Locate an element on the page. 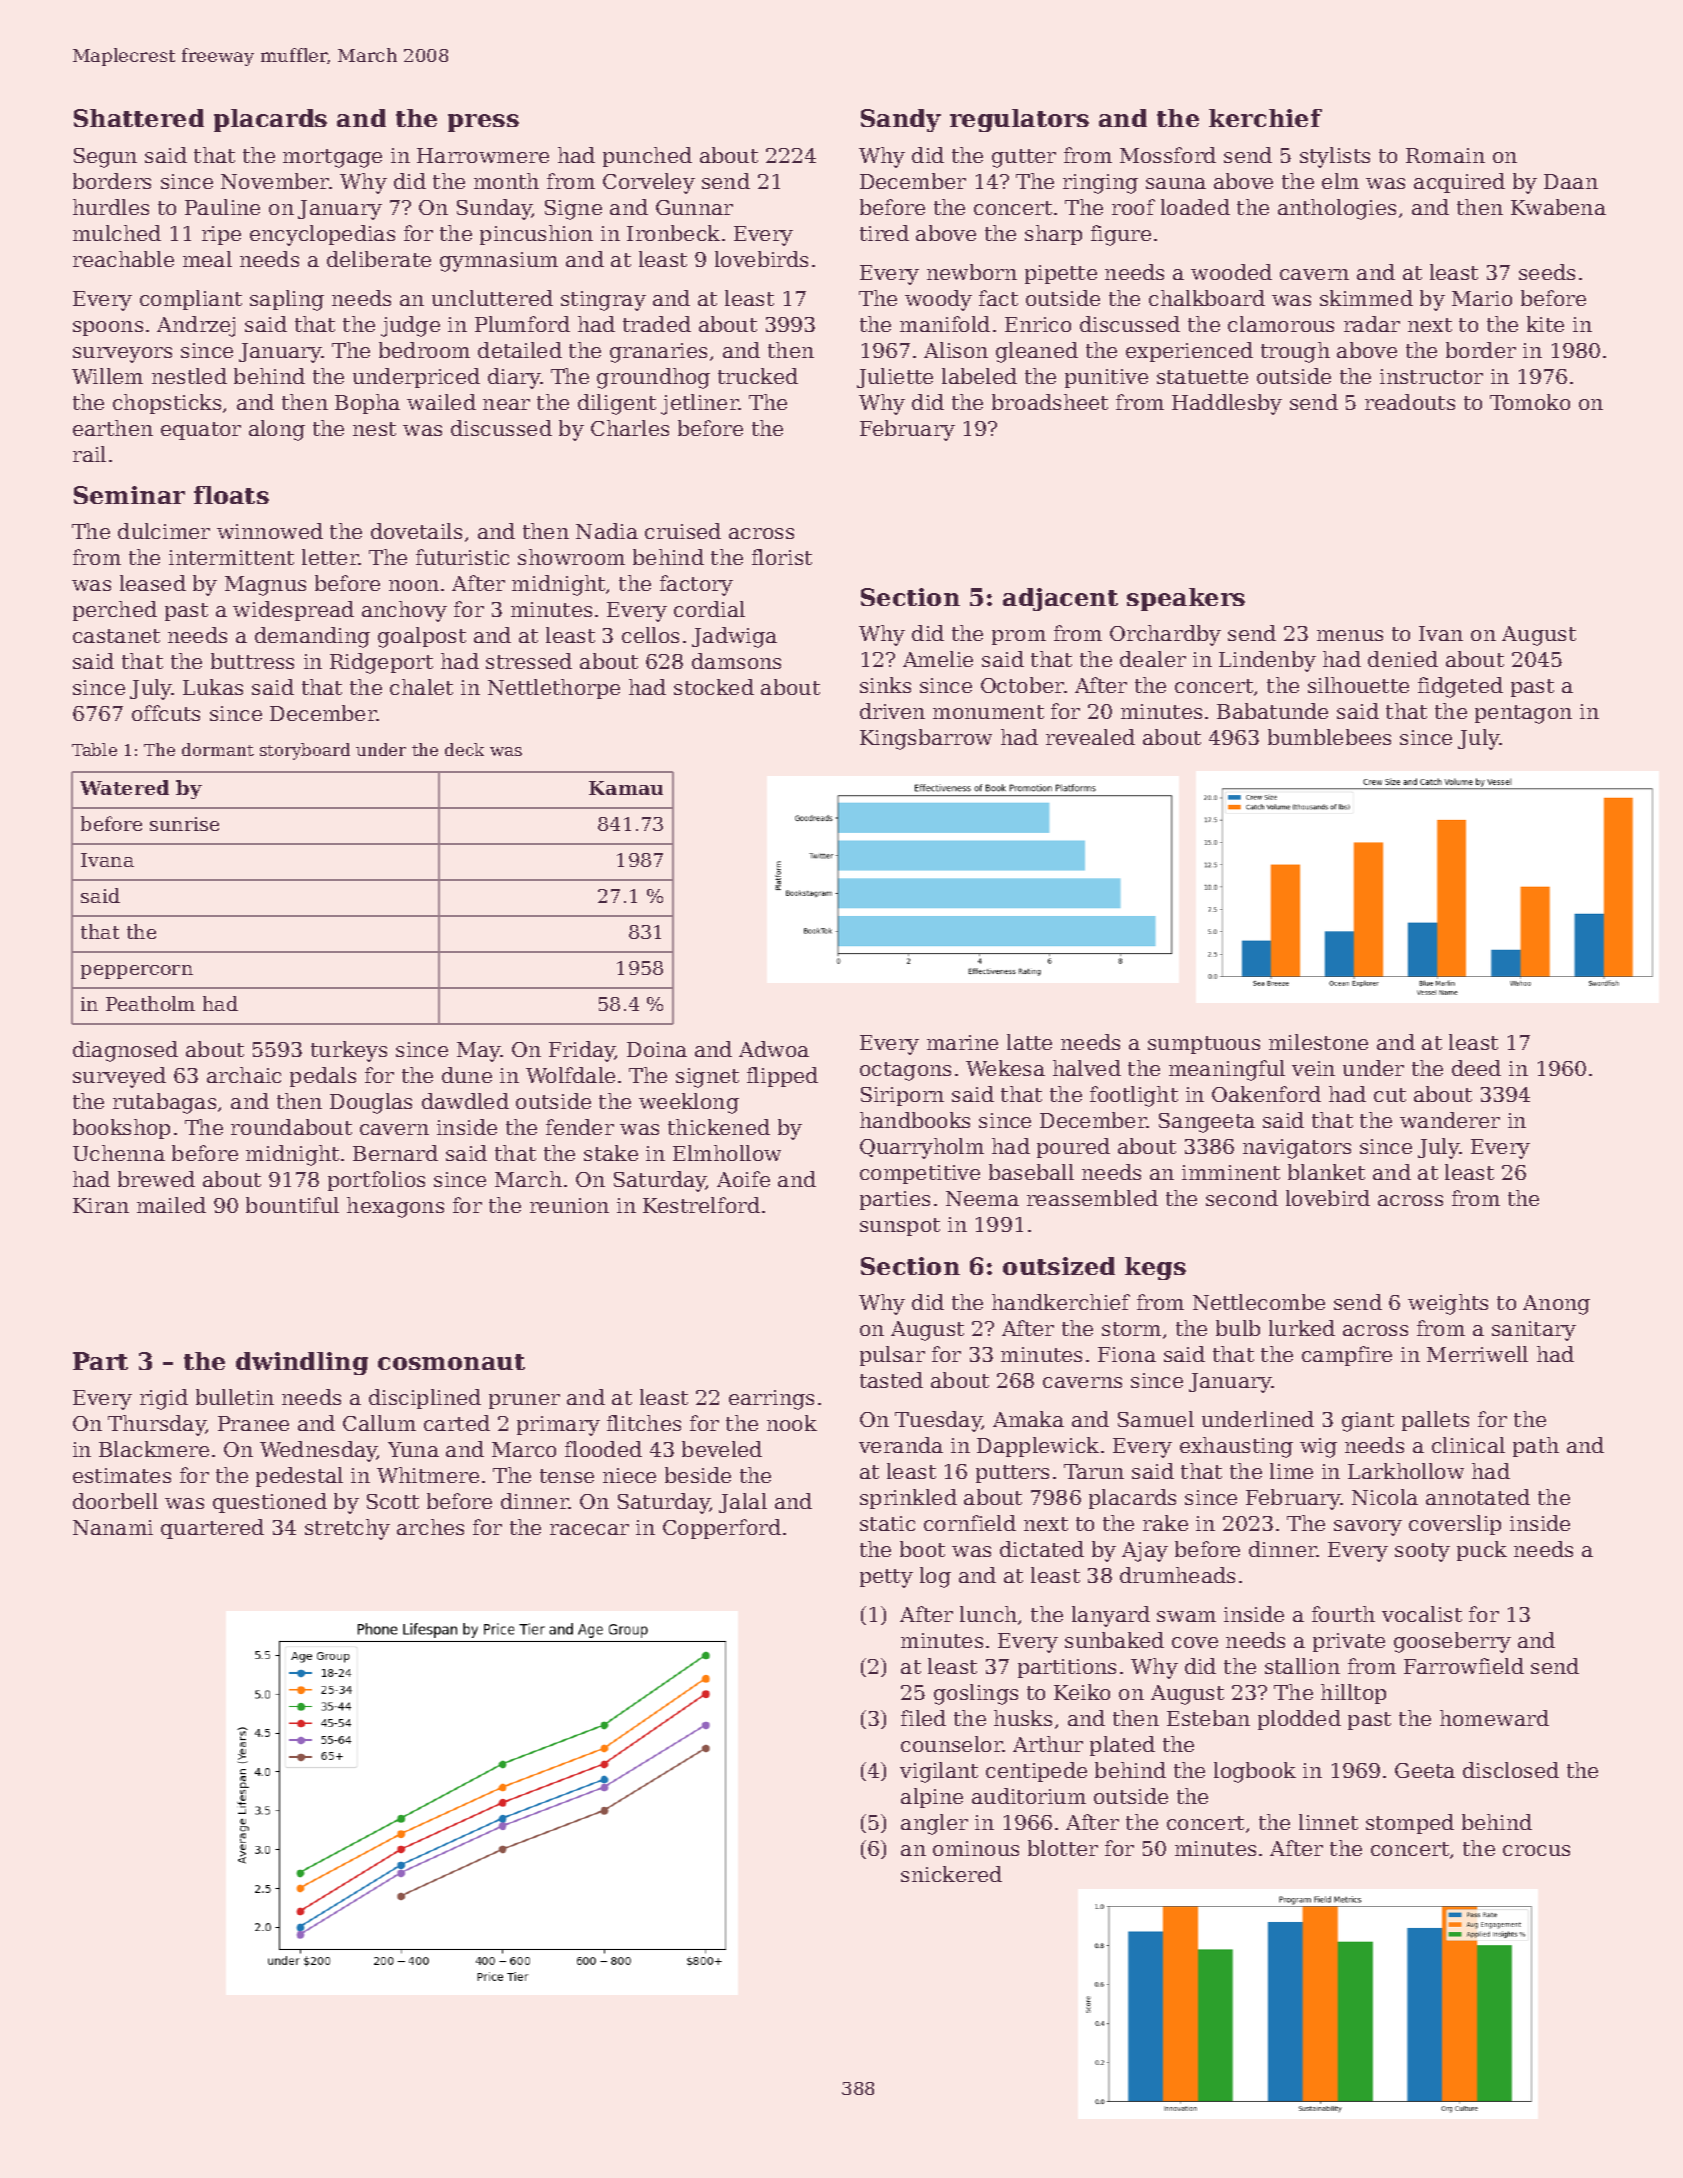 The height and width of the document is (2178, 1683). rigid is located at coordinates (164, 1399).
